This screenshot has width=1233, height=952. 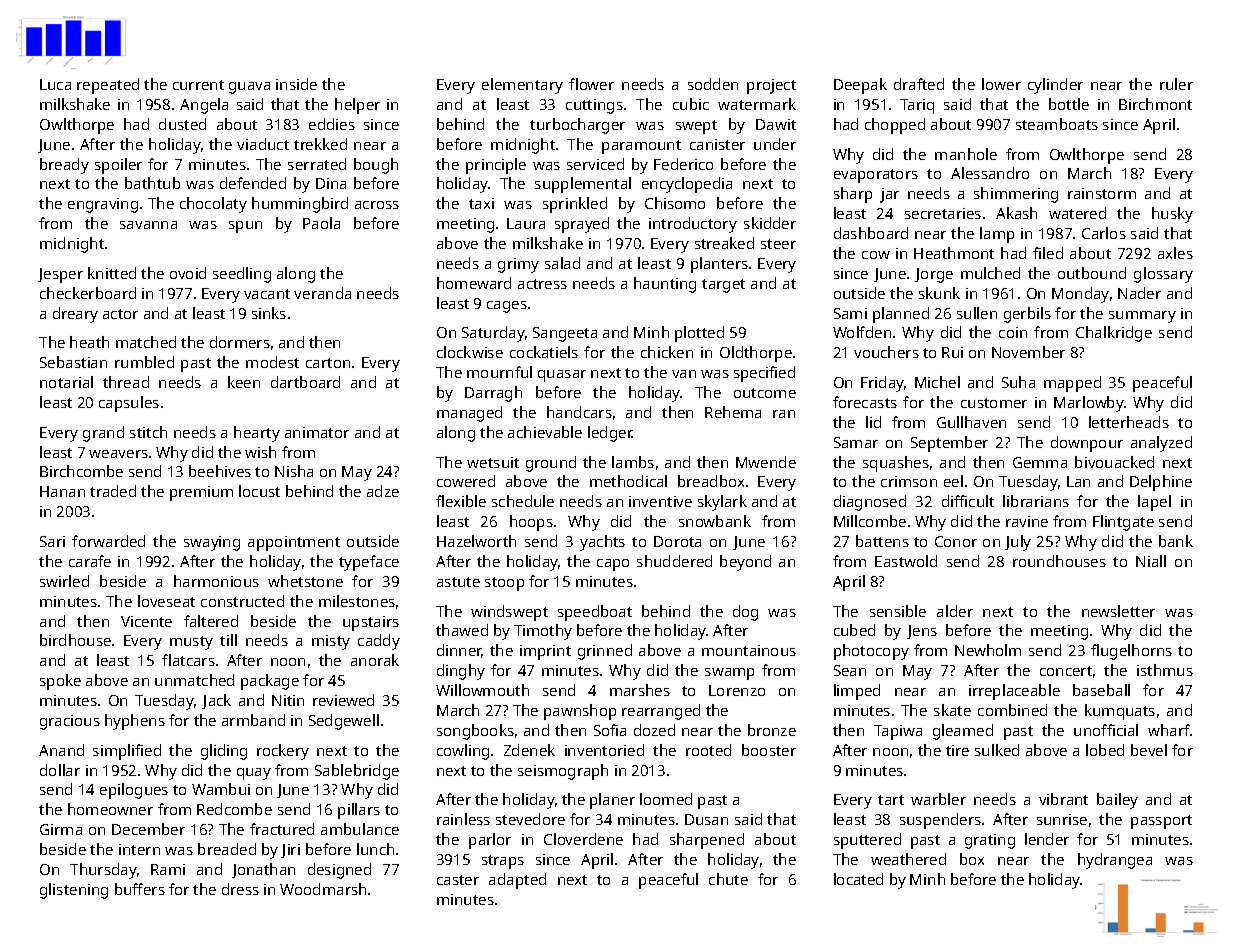 I want to click on buffers, so click(x=140, y=889).
